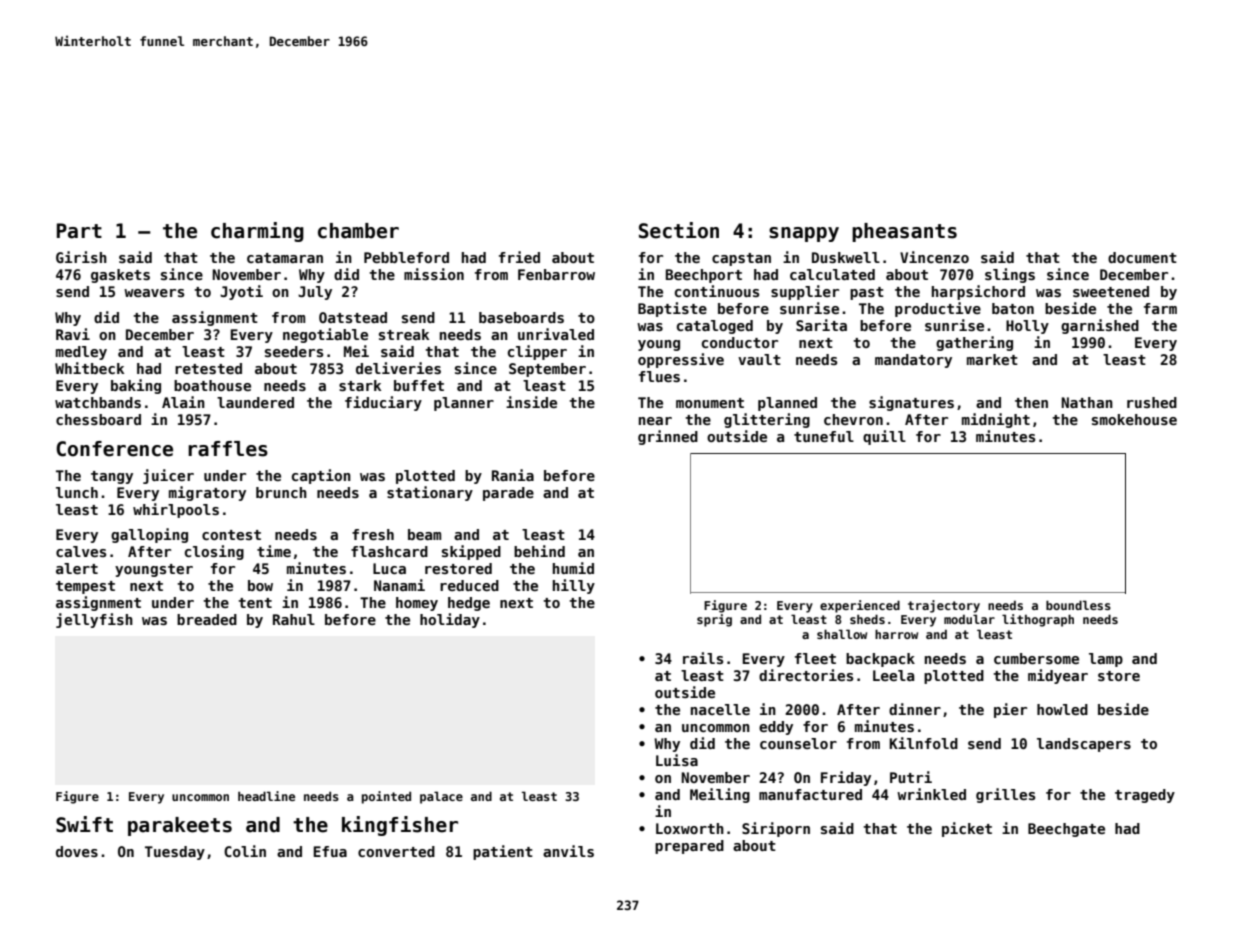 Image resolution: width=1233 pixels, height=952 pixels. I want to click on vault, so click(759, 359).
